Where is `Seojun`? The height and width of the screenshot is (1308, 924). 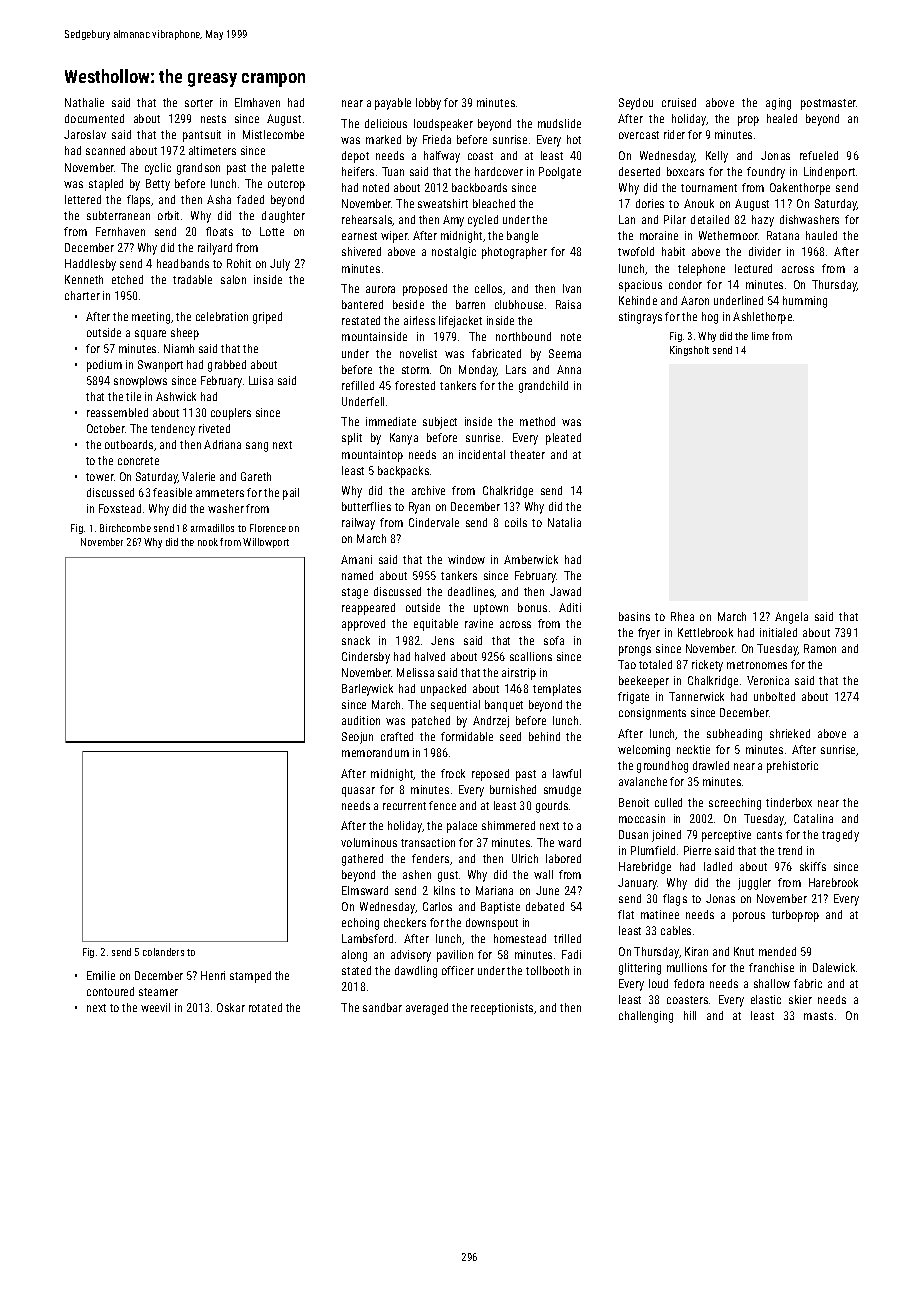 Seojun is located at coordinates (357, 738).
